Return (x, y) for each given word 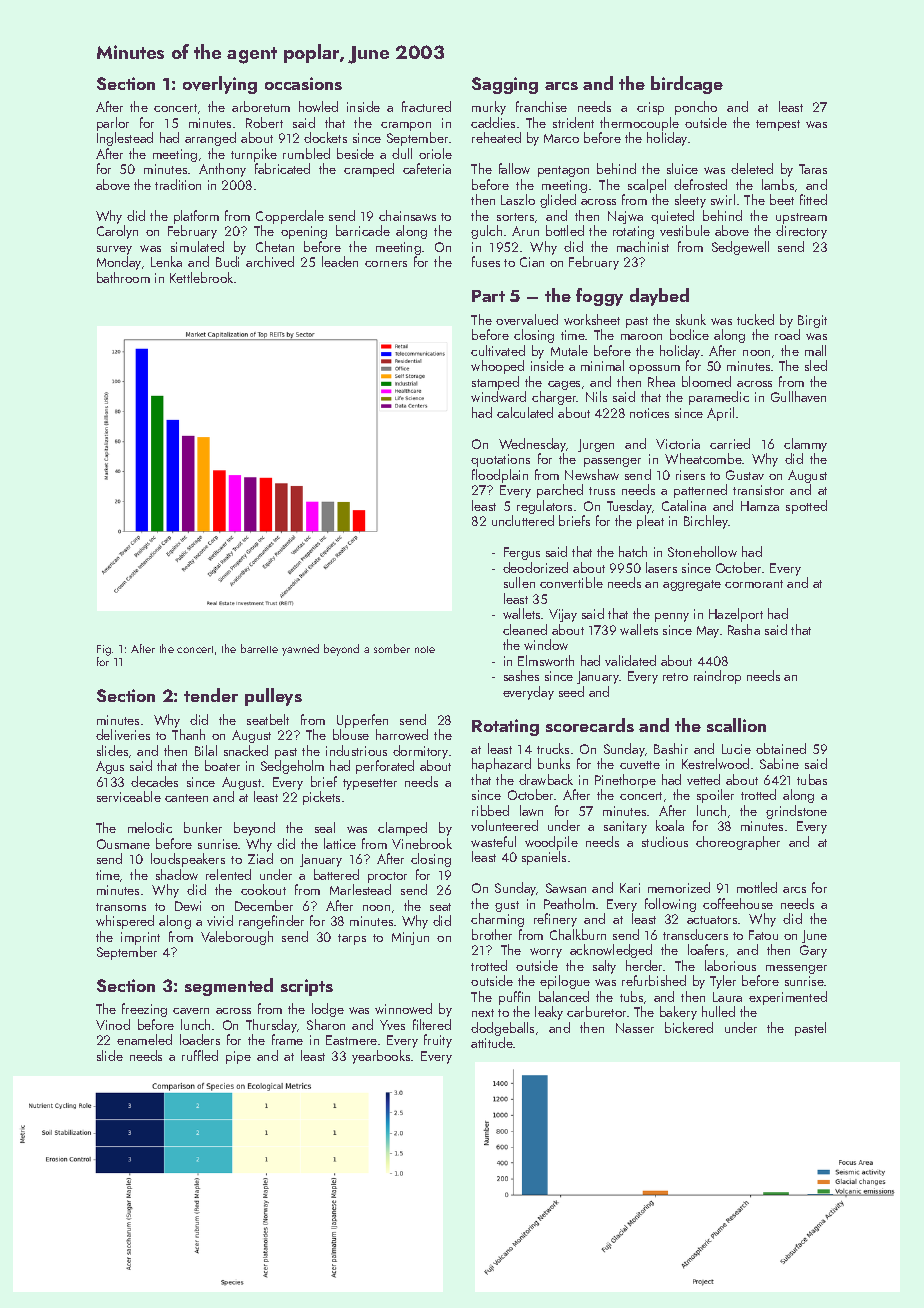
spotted (806, 507)
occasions (303, 83)
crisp (650, 108)
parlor (113, 124)
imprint (140, 938)
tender (211, 695)
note (425, 649)
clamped (402, 829)
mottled (757, 887)
